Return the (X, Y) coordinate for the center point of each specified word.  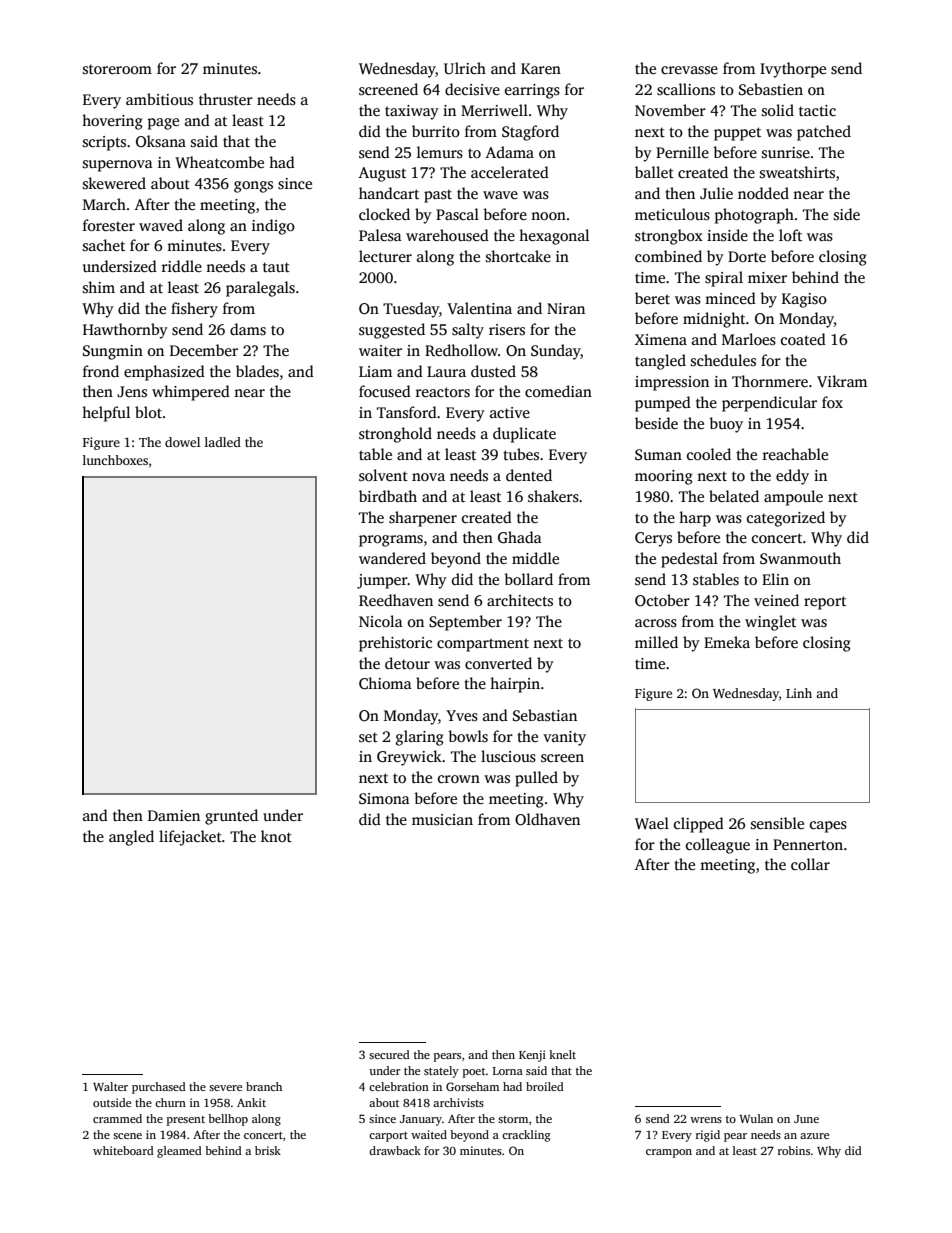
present (186, 1121)
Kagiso (804, 300)
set (368, 737)
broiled (545, 1086)
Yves (462, 716)
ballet (654, 172)
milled (656, 642)
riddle (182, 266)
